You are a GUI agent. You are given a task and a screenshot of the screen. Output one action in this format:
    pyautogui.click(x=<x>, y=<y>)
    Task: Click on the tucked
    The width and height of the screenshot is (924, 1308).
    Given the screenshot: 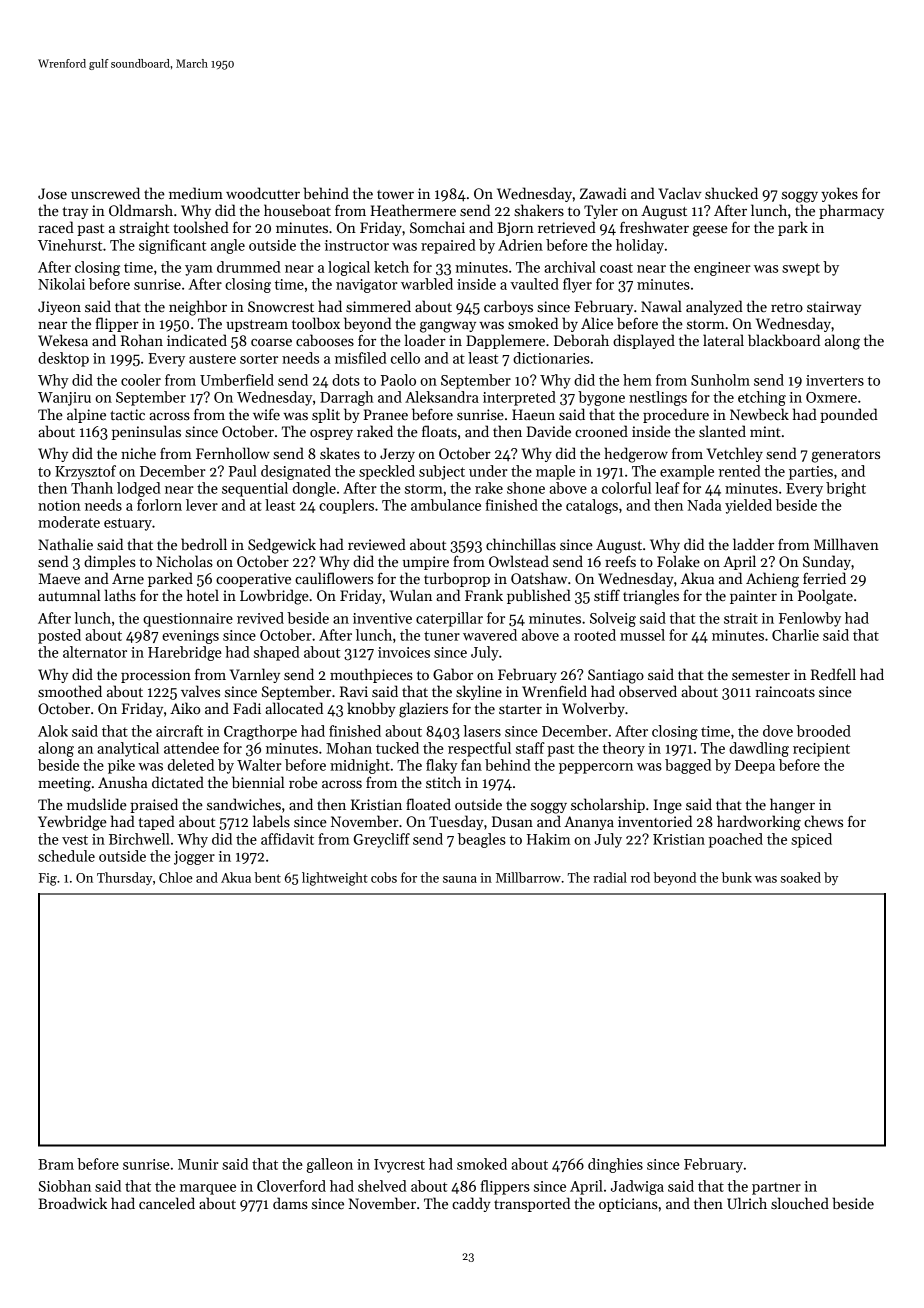 What is the action you would take?
    pyautogui.click(x=397, y=748)
